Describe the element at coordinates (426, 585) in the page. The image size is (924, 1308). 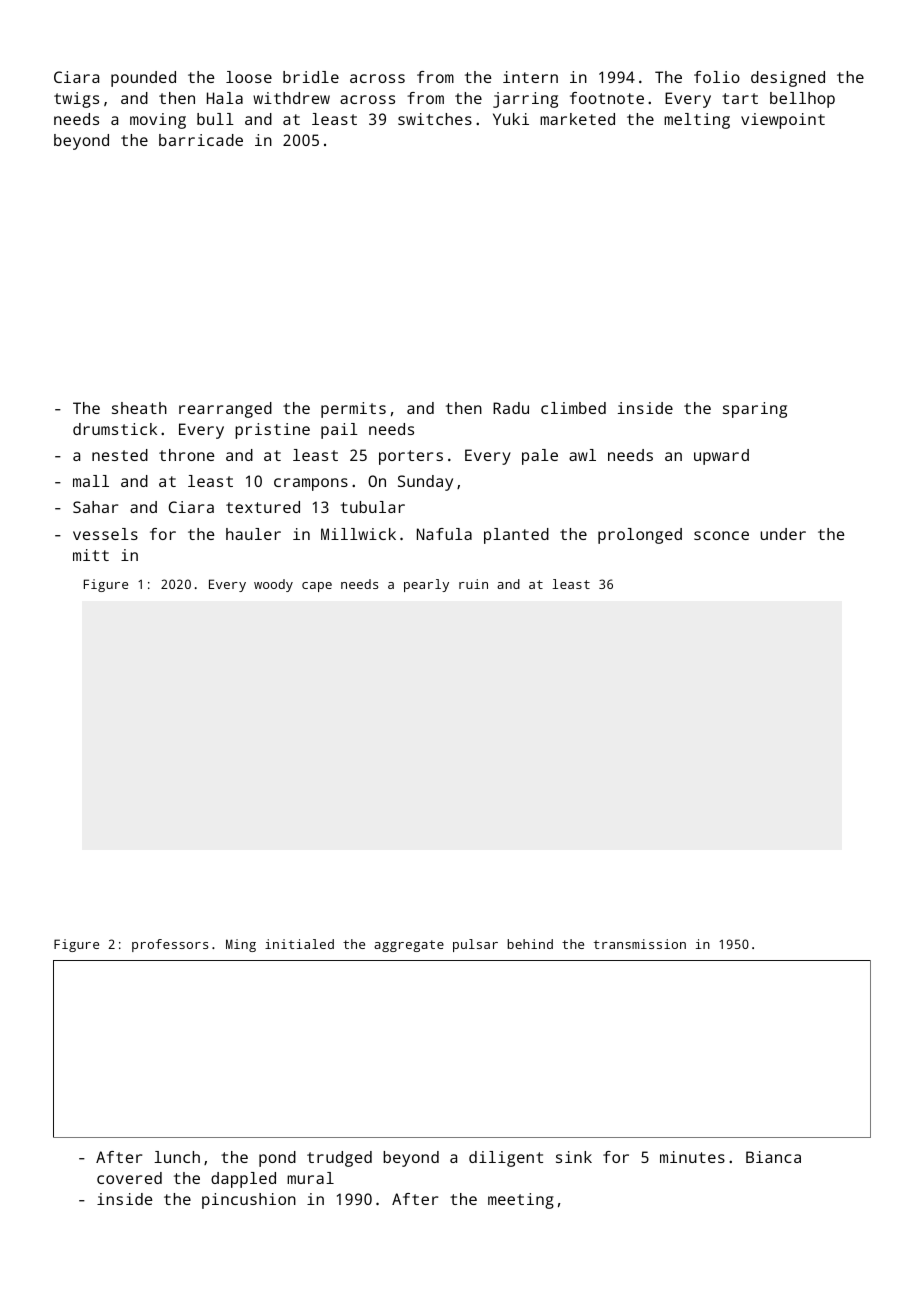
I see `pearly` at that location.
